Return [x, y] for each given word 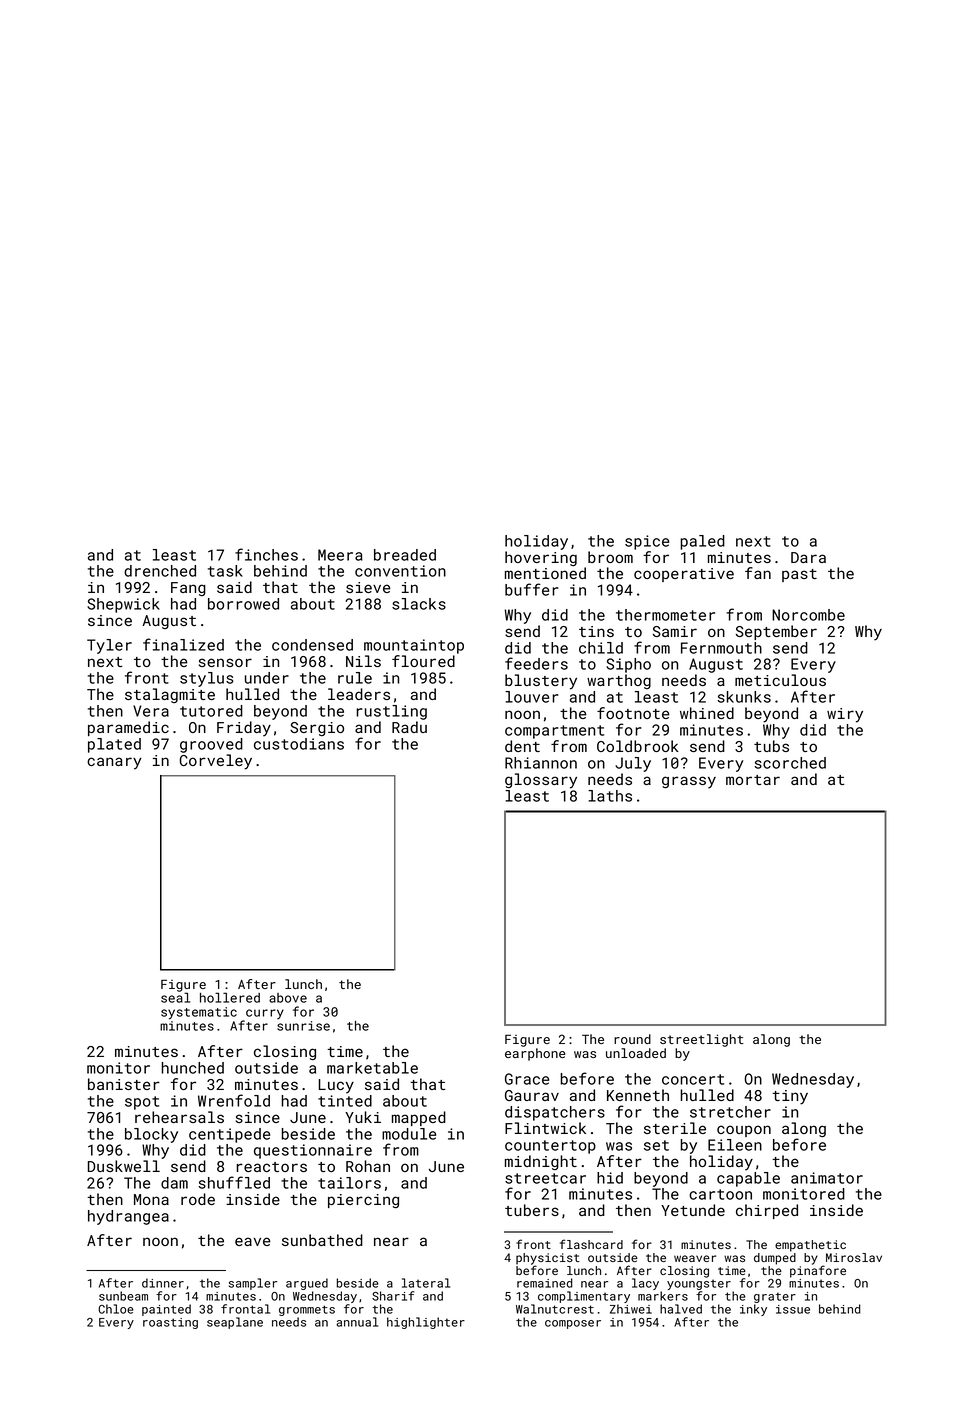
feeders [536, 663]
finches [266, 554]
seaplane [235, 1323]
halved [681, 1309]
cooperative [684, 575]
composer [573, 1324]
